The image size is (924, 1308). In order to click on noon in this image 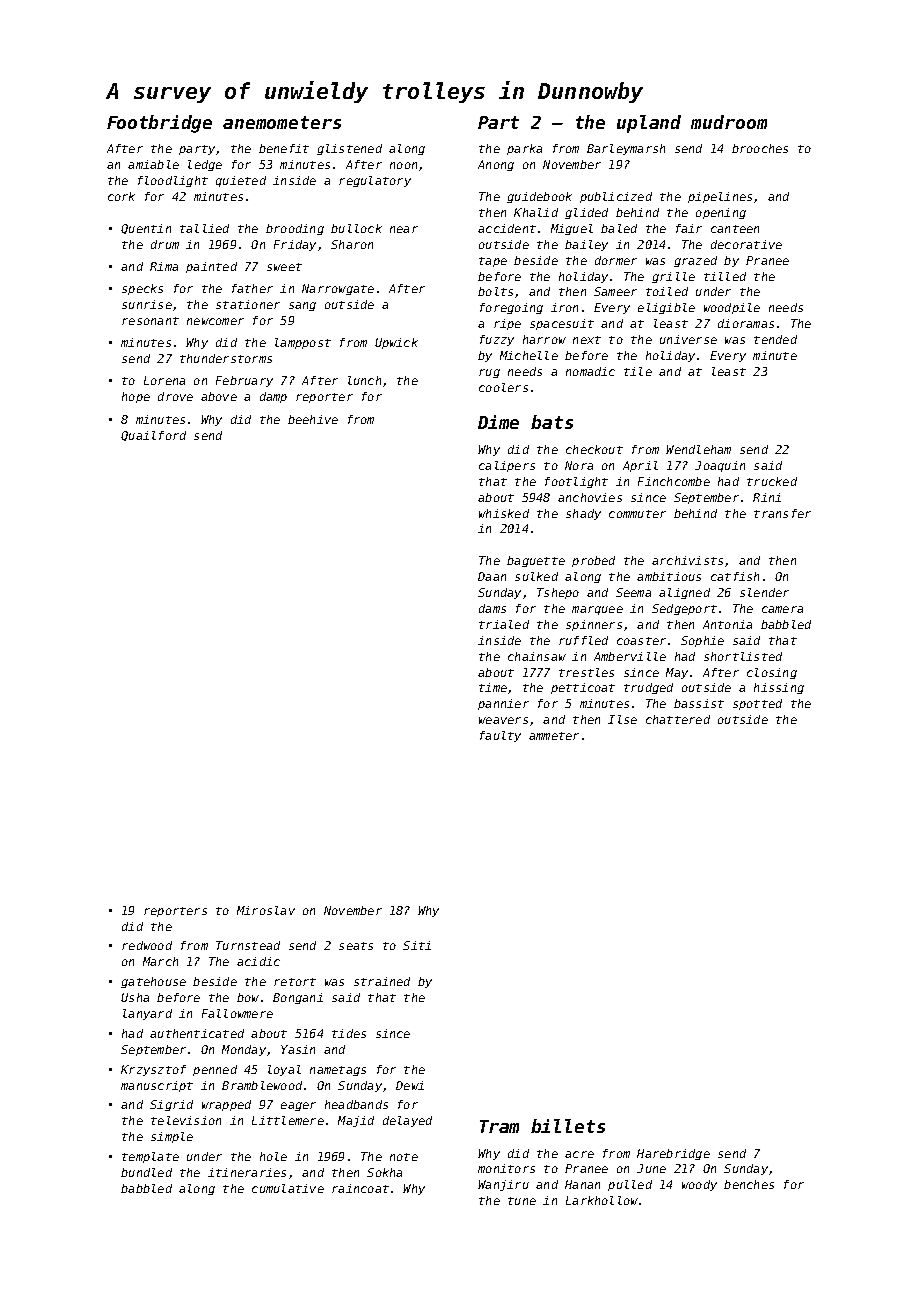, I will do `click(403, 165)`.
